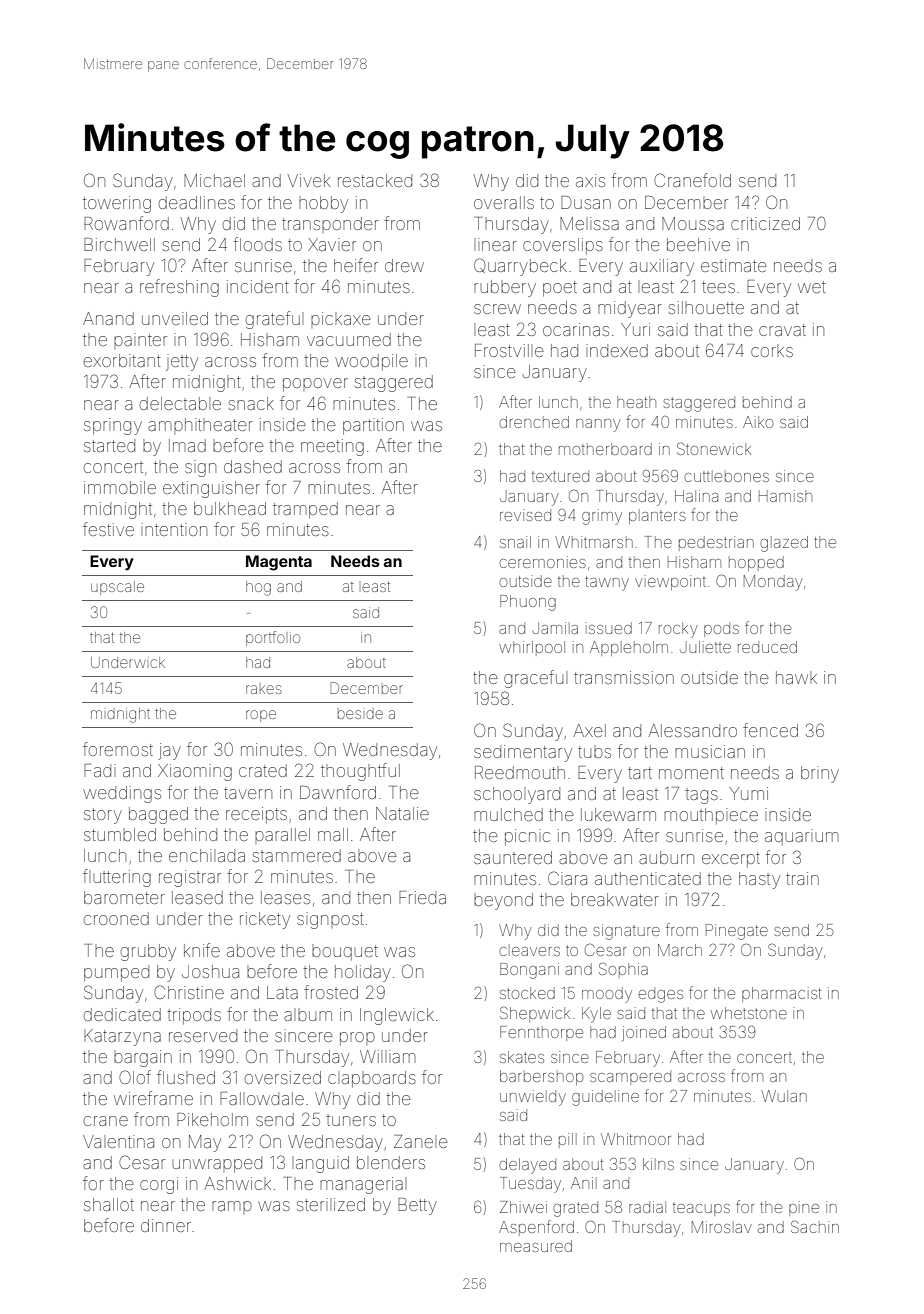 This screenshot has height=1314, width=924. I want to click on beyond, so click(503, 901).
